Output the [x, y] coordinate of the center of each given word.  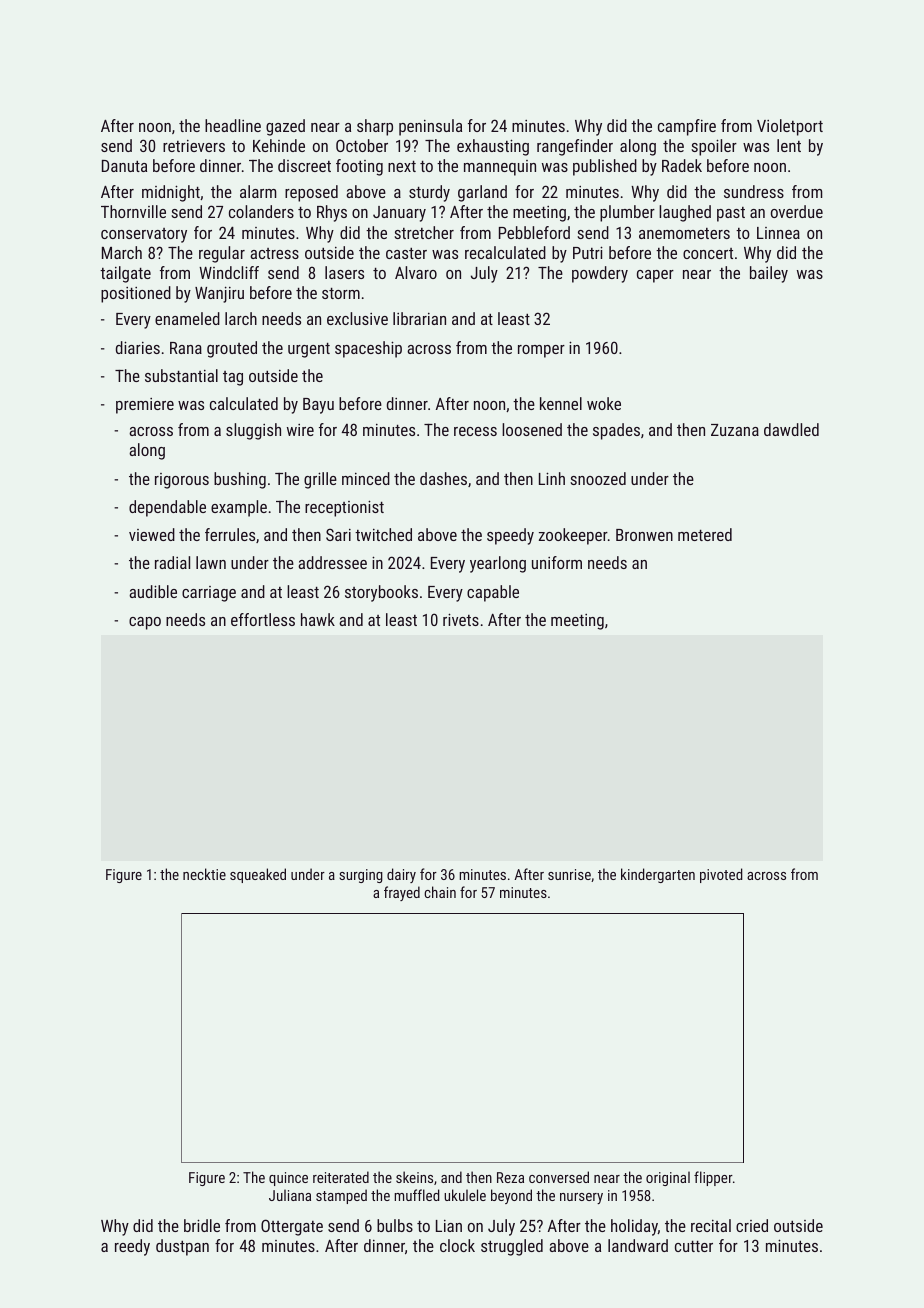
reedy [132, 1247]
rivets [461, 619]
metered [705, 534]
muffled [417, 1195]
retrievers [194, 146]
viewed [152, 534]
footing [359, 167]
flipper [713, 1178]
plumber [627, 213]
